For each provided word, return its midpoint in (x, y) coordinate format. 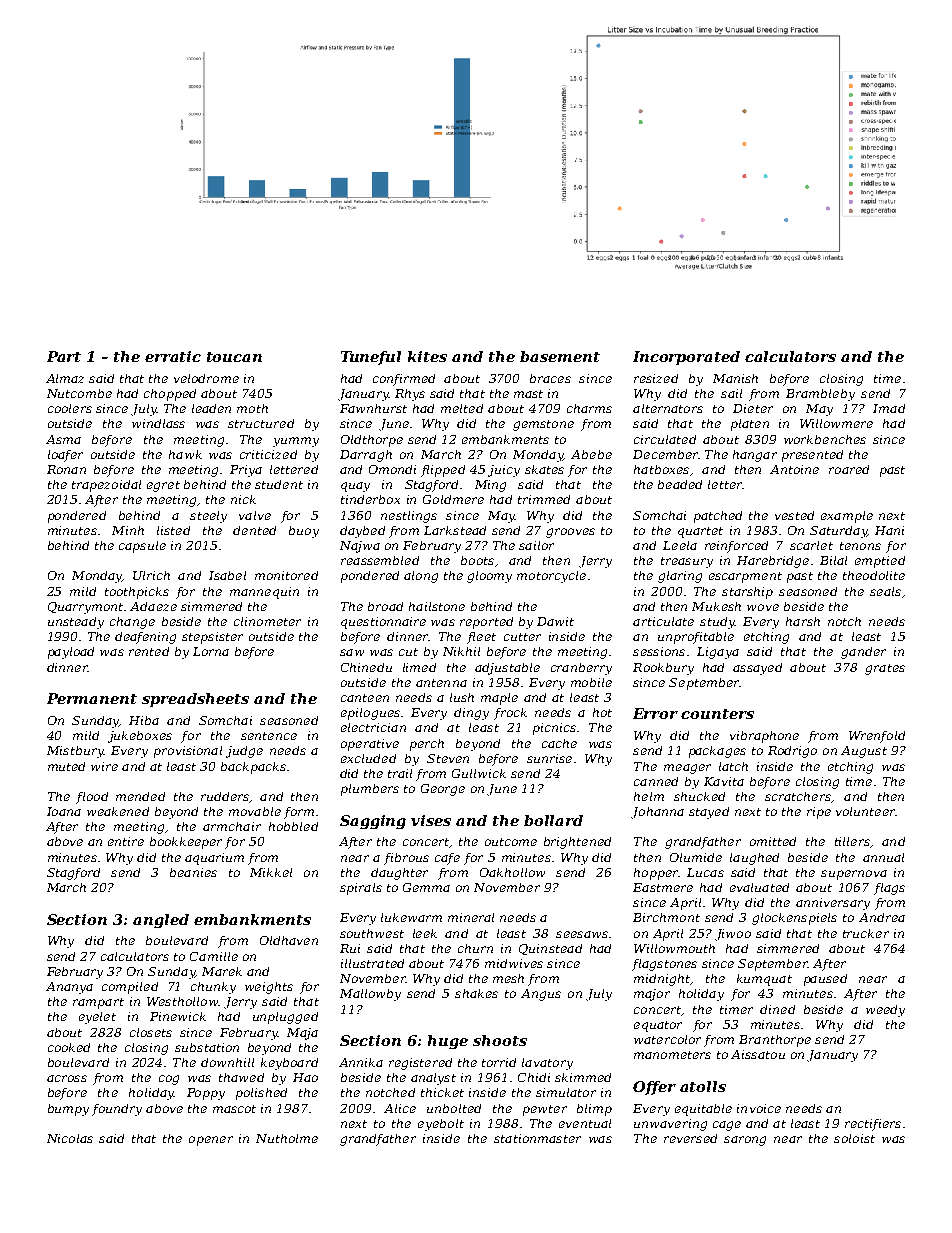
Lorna (211, 651)
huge (448, 1042)
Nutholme (287, 1138)
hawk (185, 454)
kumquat (764, 980)
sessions (659, 651)
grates (885, 669)
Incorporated (686, 358)
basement (560, 356)
